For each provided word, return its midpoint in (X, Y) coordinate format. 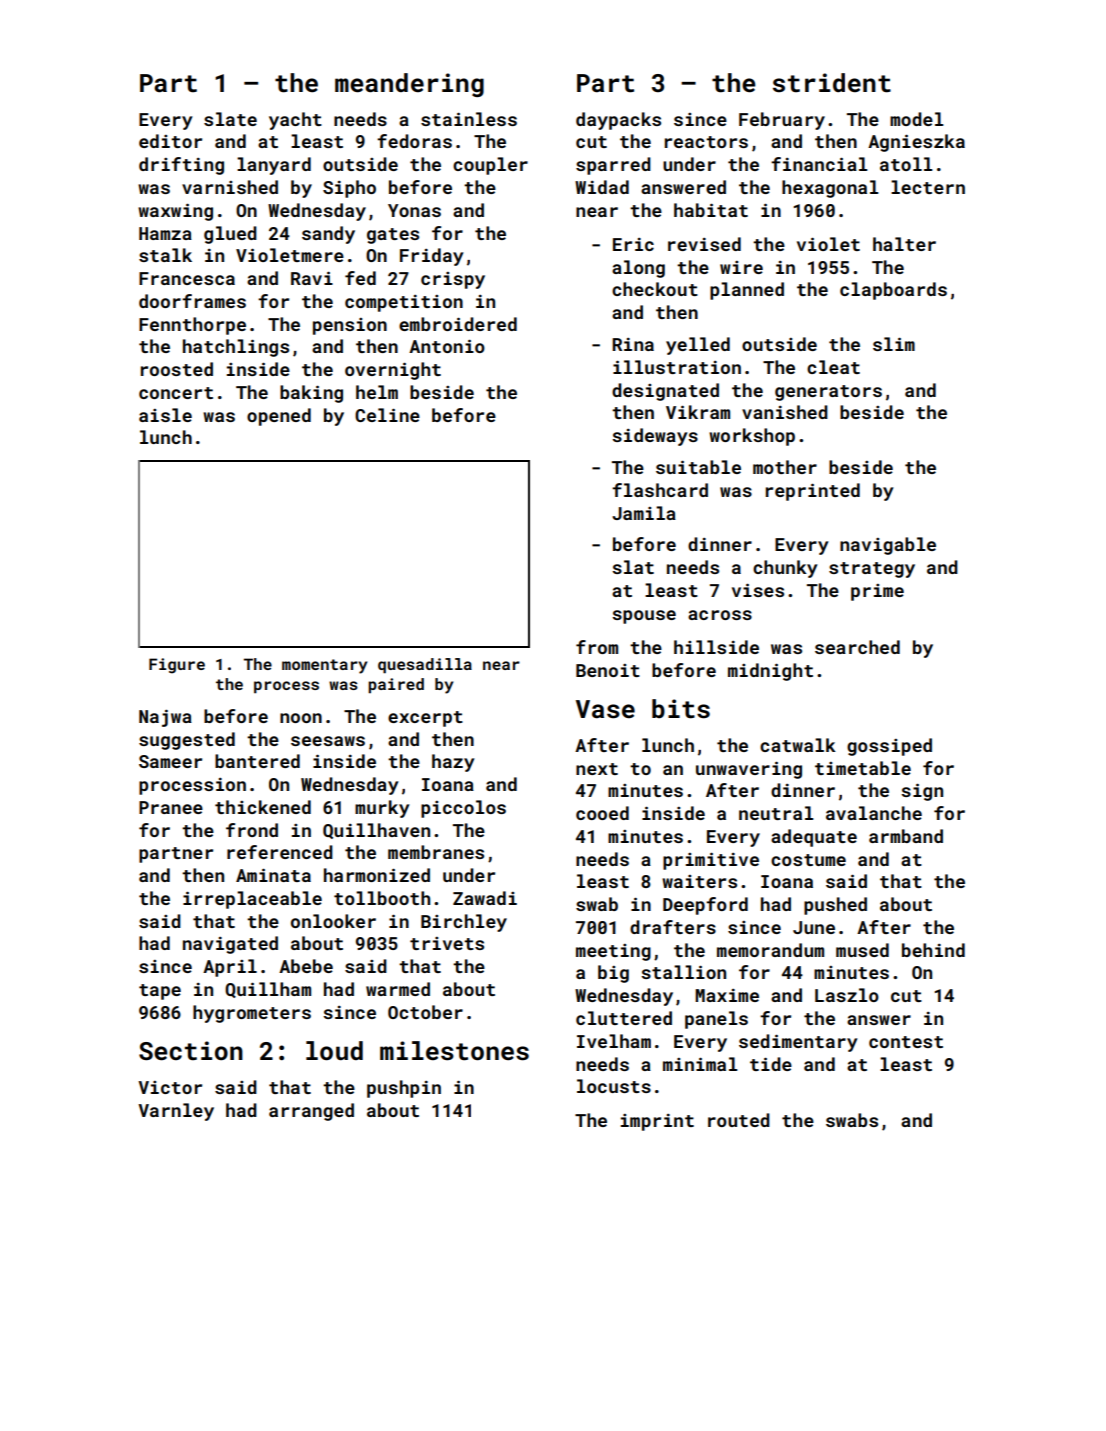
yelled (698, 346)
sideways (655, 437)
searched (857, 647)
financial (819, 164)
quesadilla (425, 666)
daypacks (618, 121)
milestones (454, 1051)
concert (176, 393)
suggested (187, 741)
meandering (409, 85)
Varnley (176, 1112)
